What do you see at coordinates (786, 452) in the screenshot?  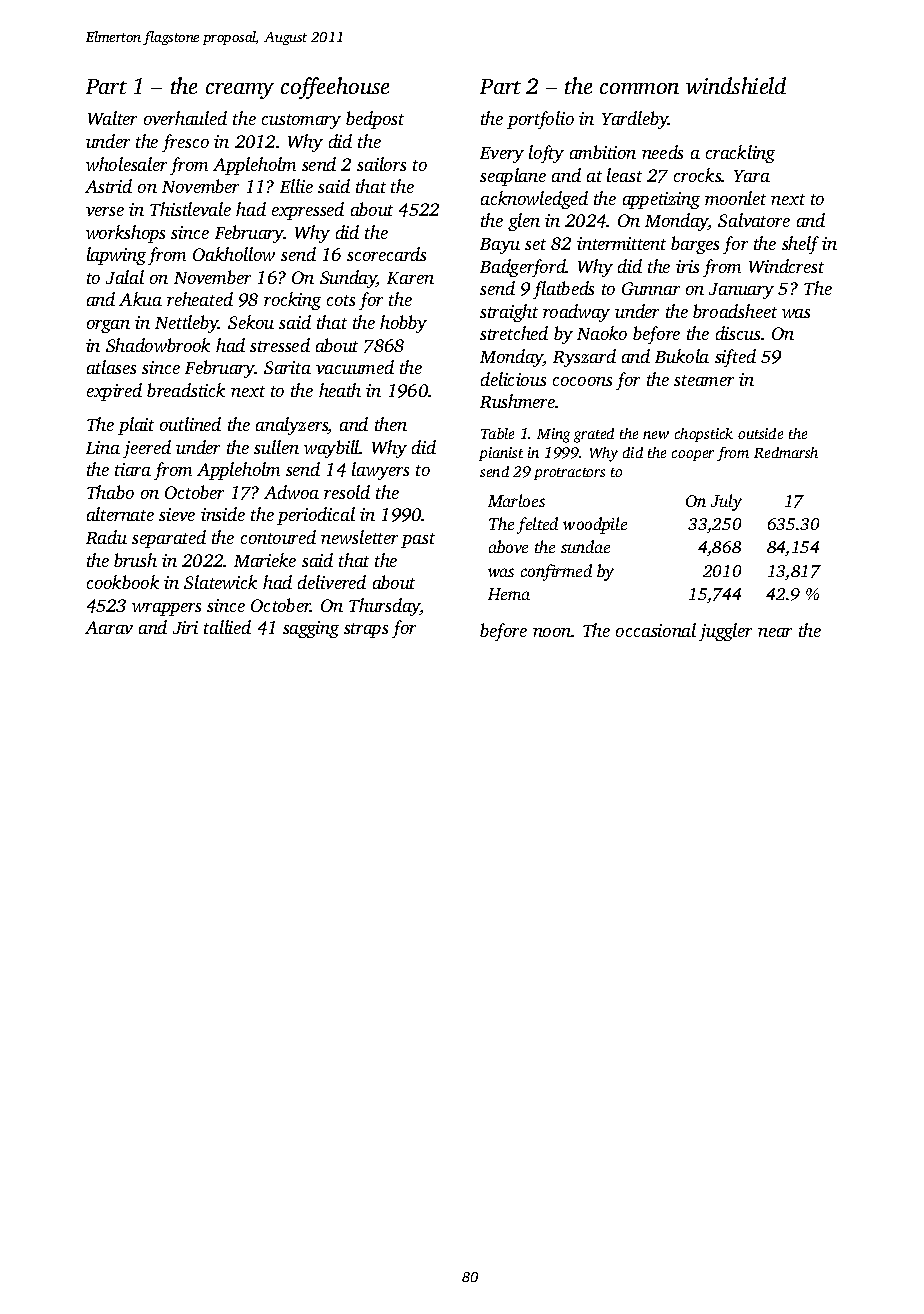 I see `Redmarsh` at bounding box center [786, 452].
